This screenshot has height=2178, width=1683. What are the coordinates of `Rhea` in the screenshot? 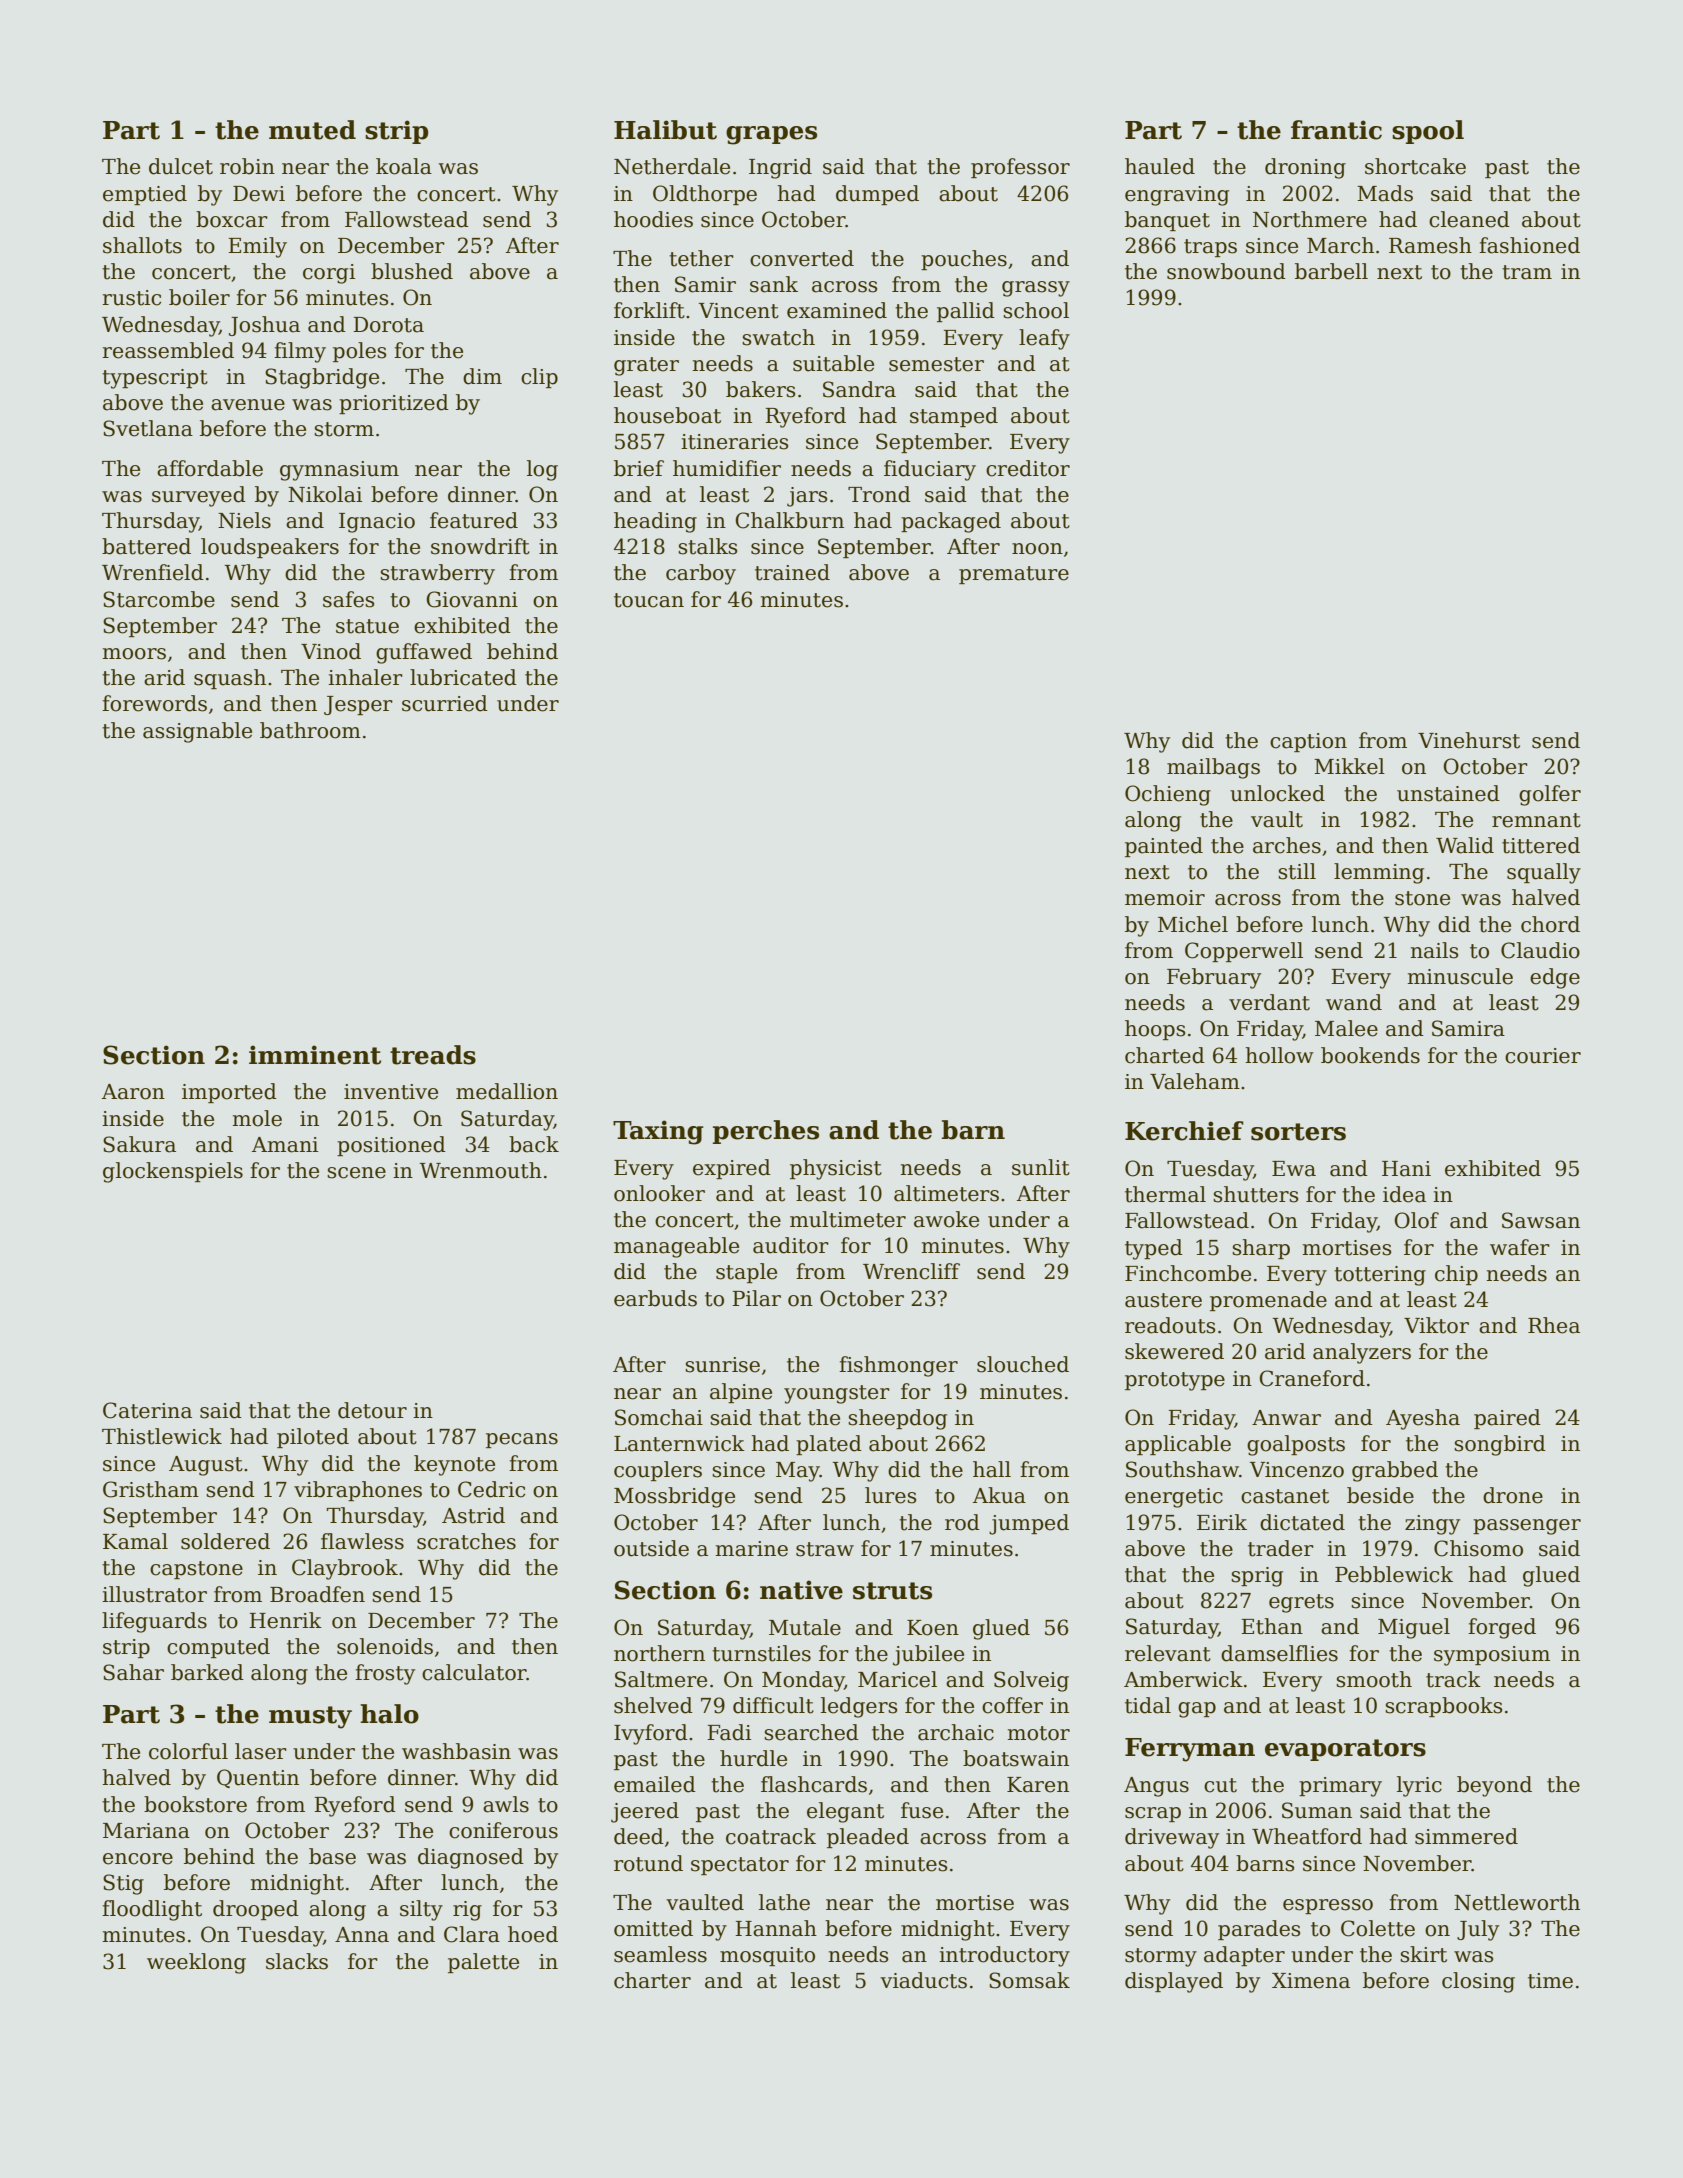 It's located at (1554, 1325).
